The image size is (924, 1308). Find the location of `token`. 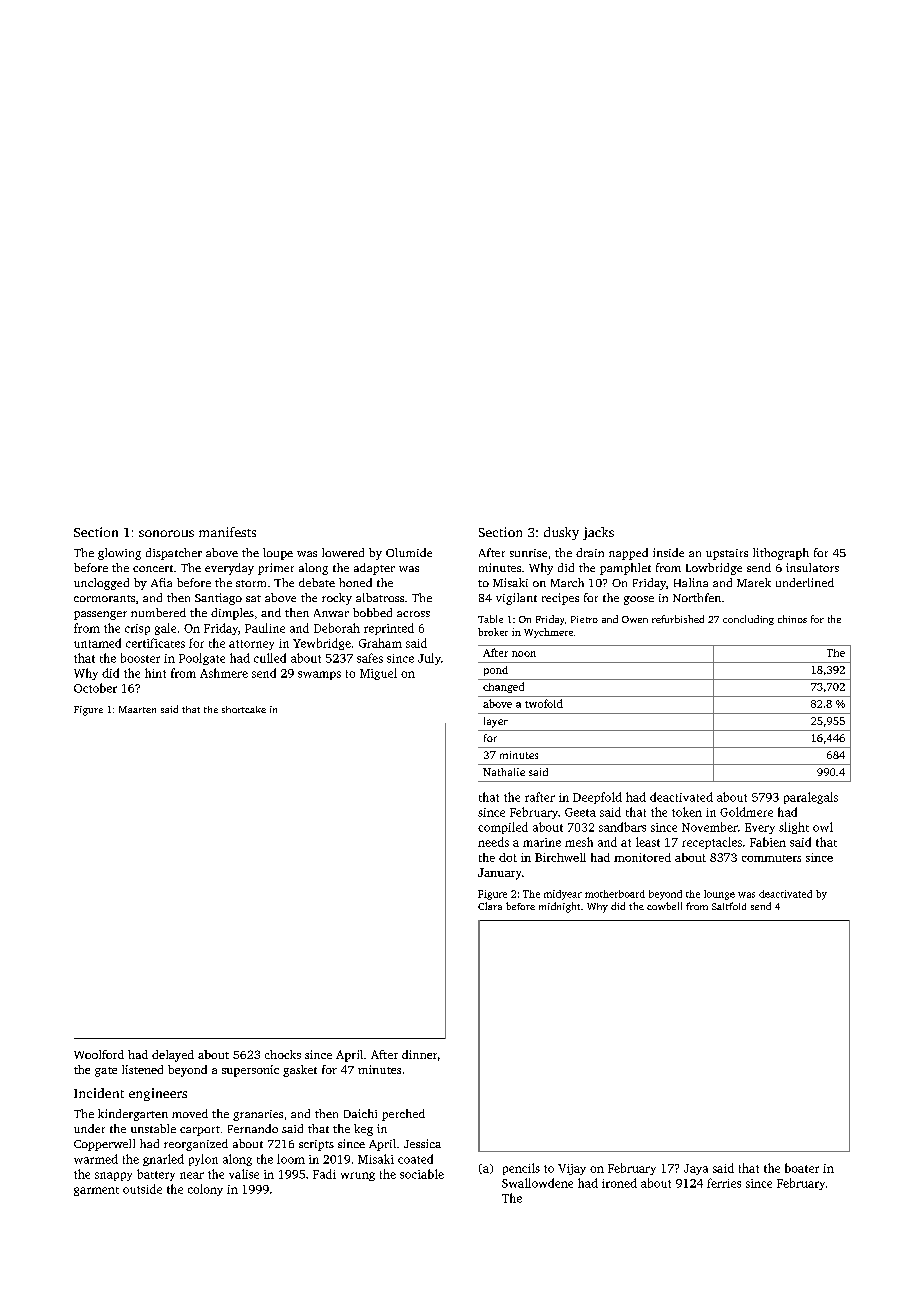

token is located at coordinates (687, 812).
